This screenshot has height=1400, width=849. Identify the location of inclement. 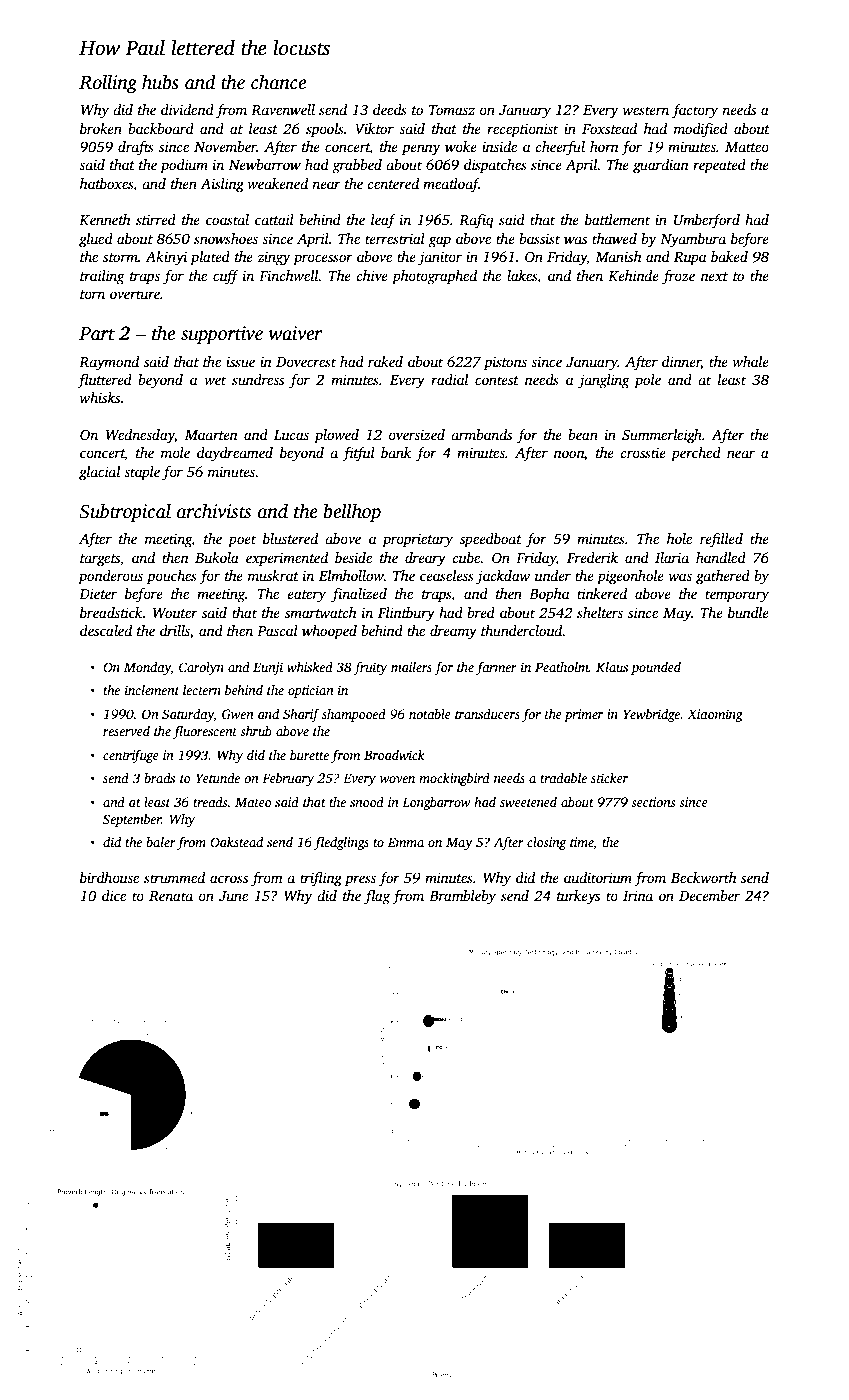
(152, 690).
